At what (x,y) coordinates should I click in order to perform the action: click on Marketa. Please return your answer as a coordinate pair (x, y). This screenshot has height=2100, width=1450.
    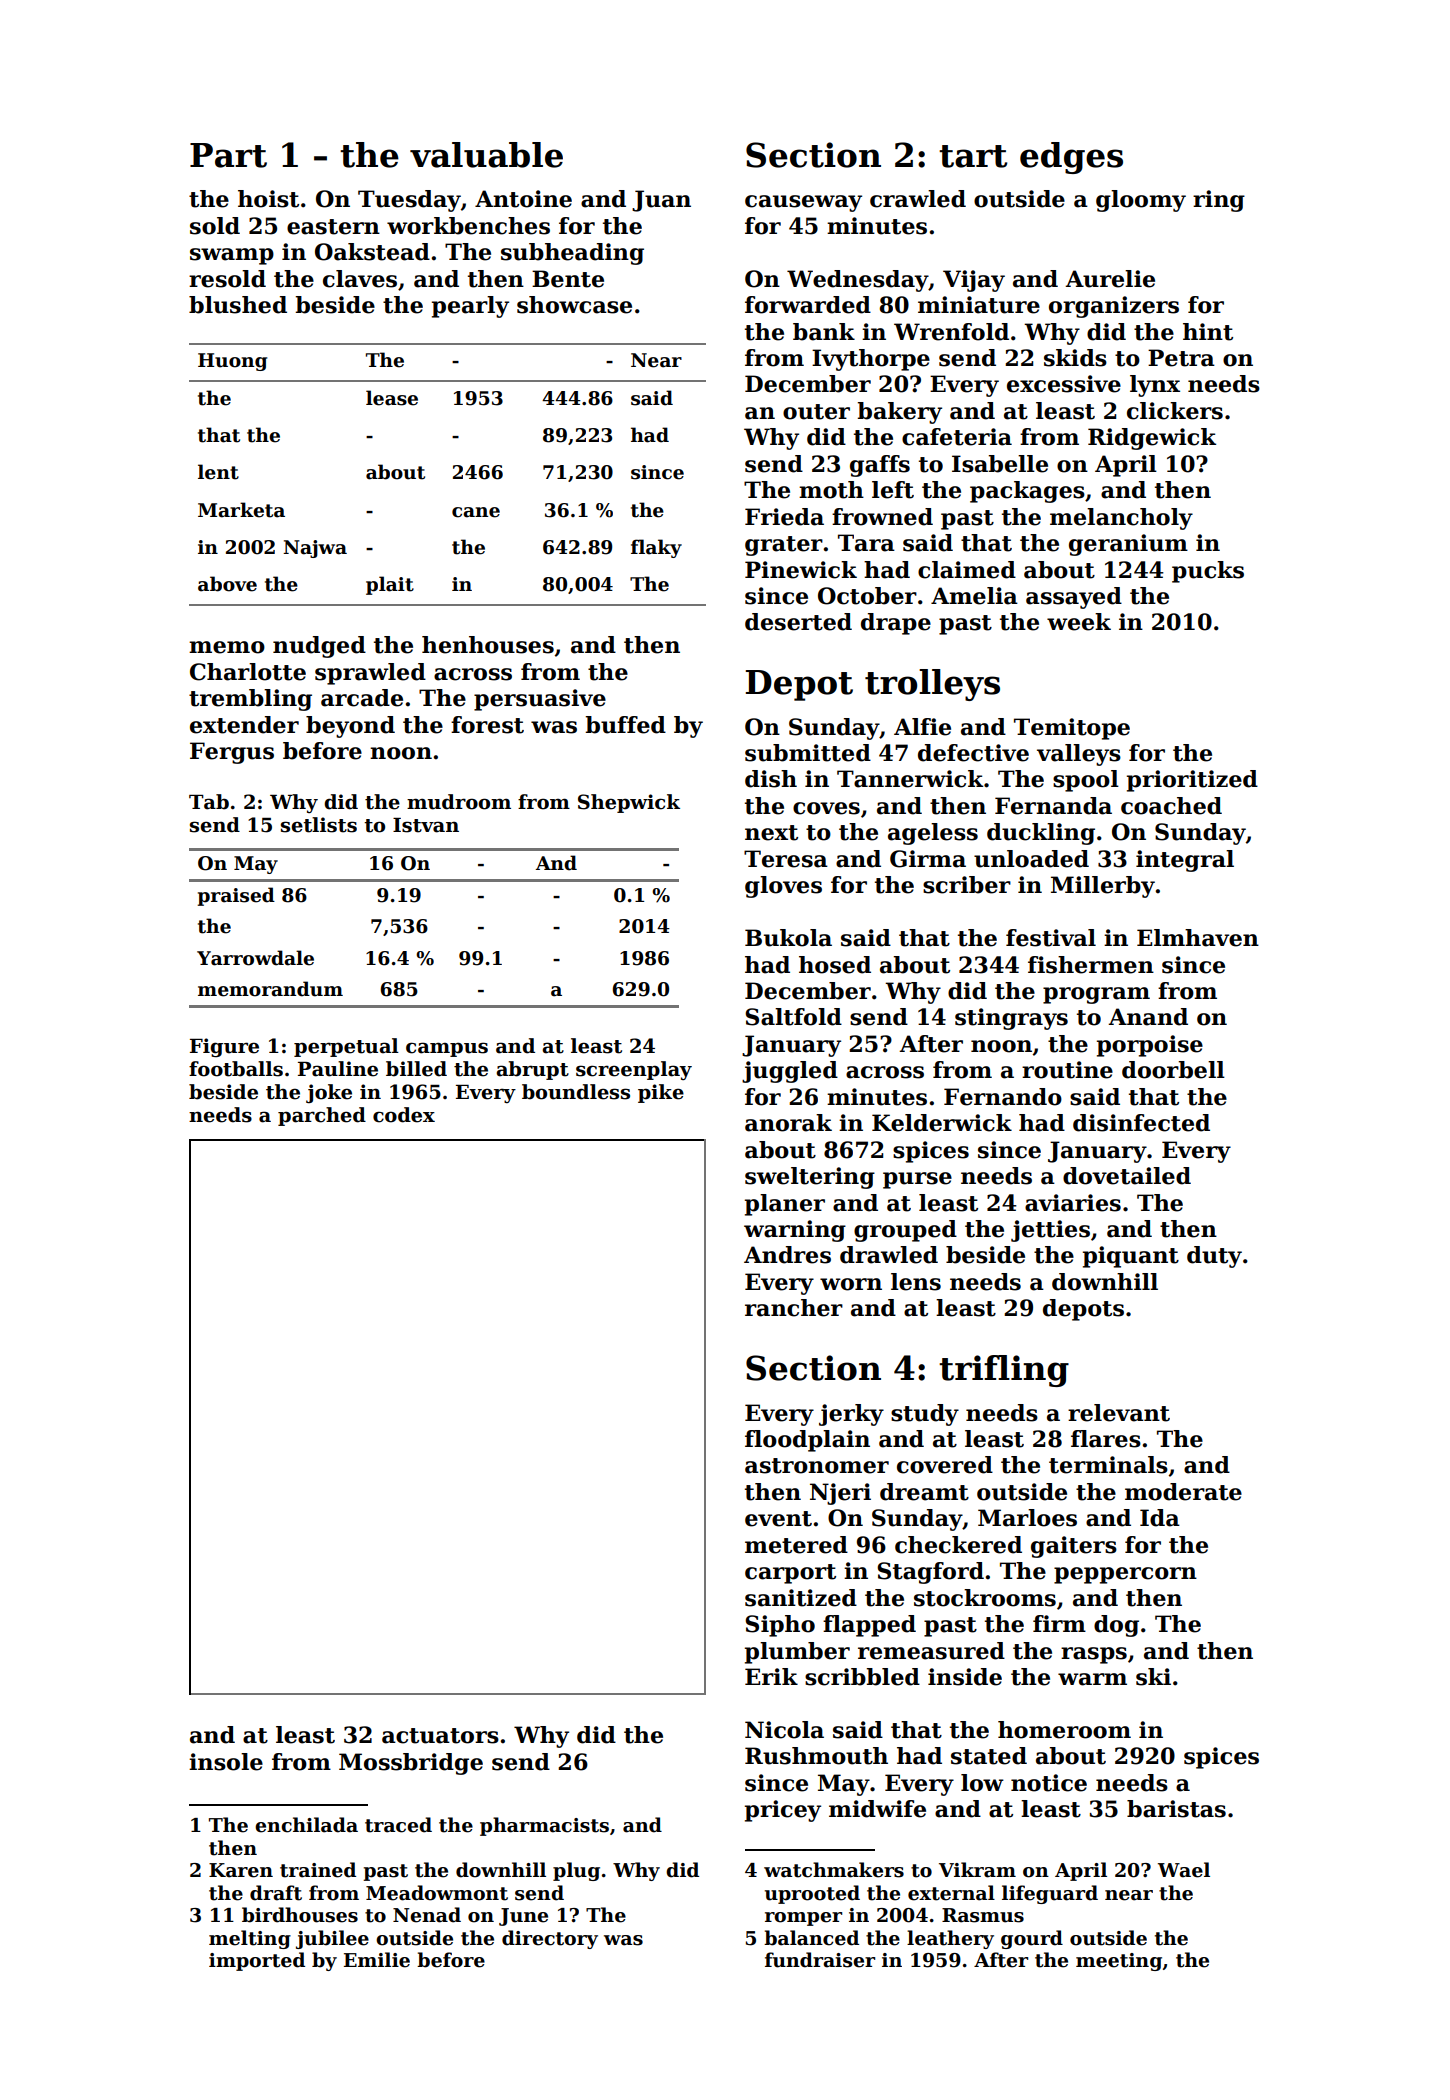
    Looking at the image, I should click on (241, 510).
